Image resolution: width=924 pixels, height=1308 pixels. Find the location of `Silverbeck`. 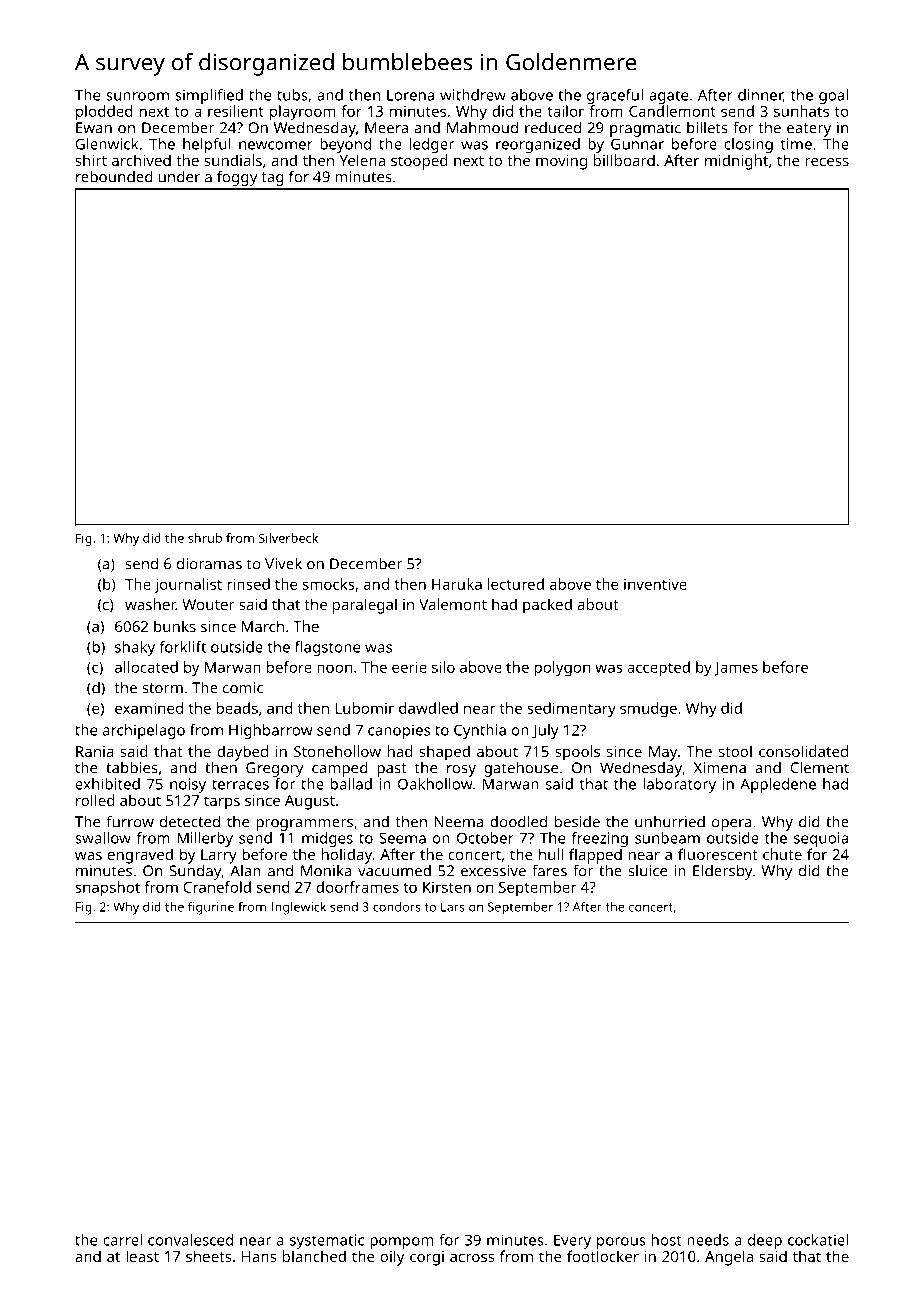

Silverbeck is located at coordinates (288, 538).
